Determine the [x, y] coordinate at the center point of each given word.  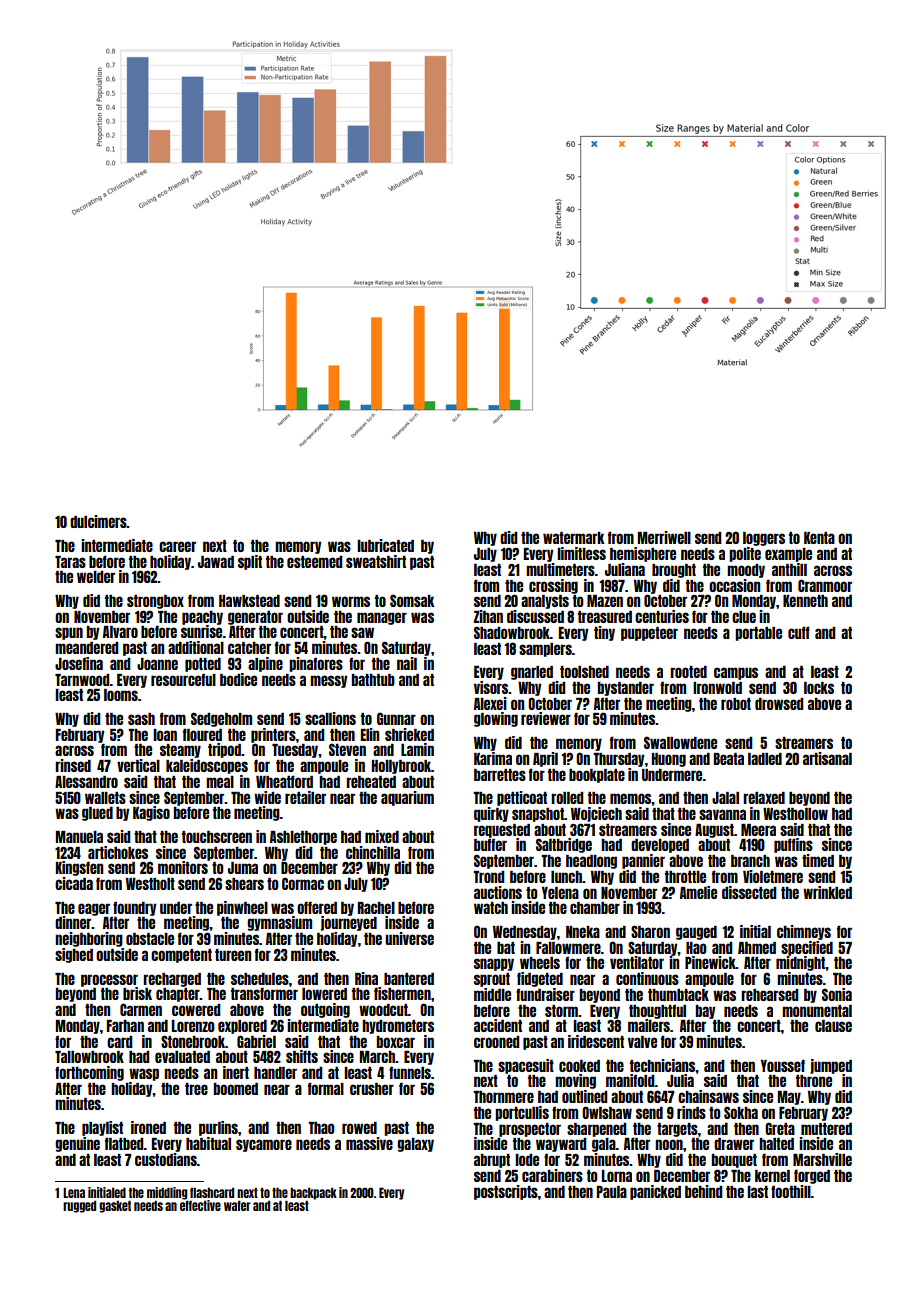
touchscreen [217, 837]
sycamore [264, 1145]
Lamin [417, 749]
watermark [574, 538]
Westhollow [795, 814]
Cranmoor [825, 585]
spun [69, 633]
